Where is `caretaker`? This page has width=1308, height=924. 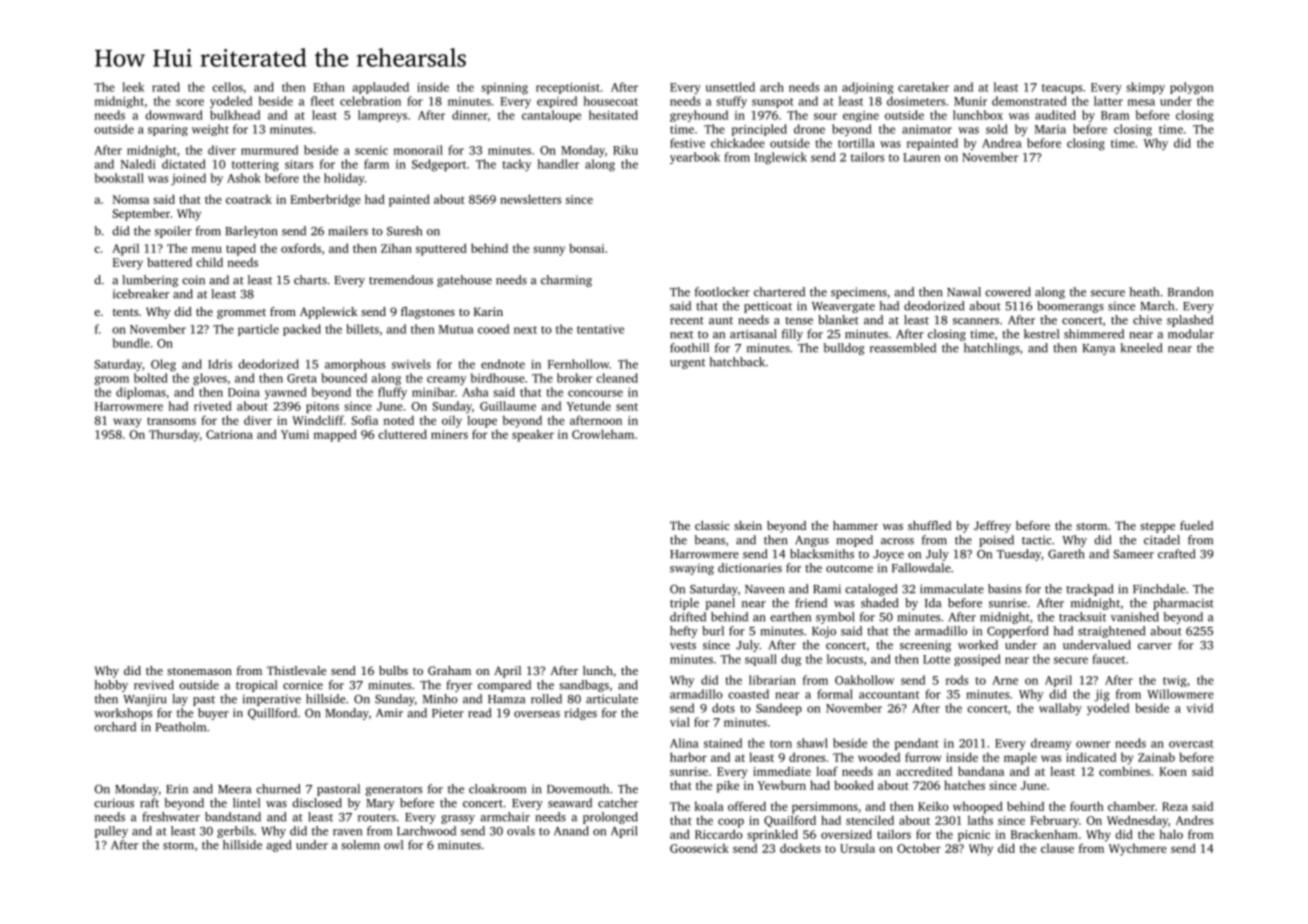 caretaker is located at coordinates (923, 87).
